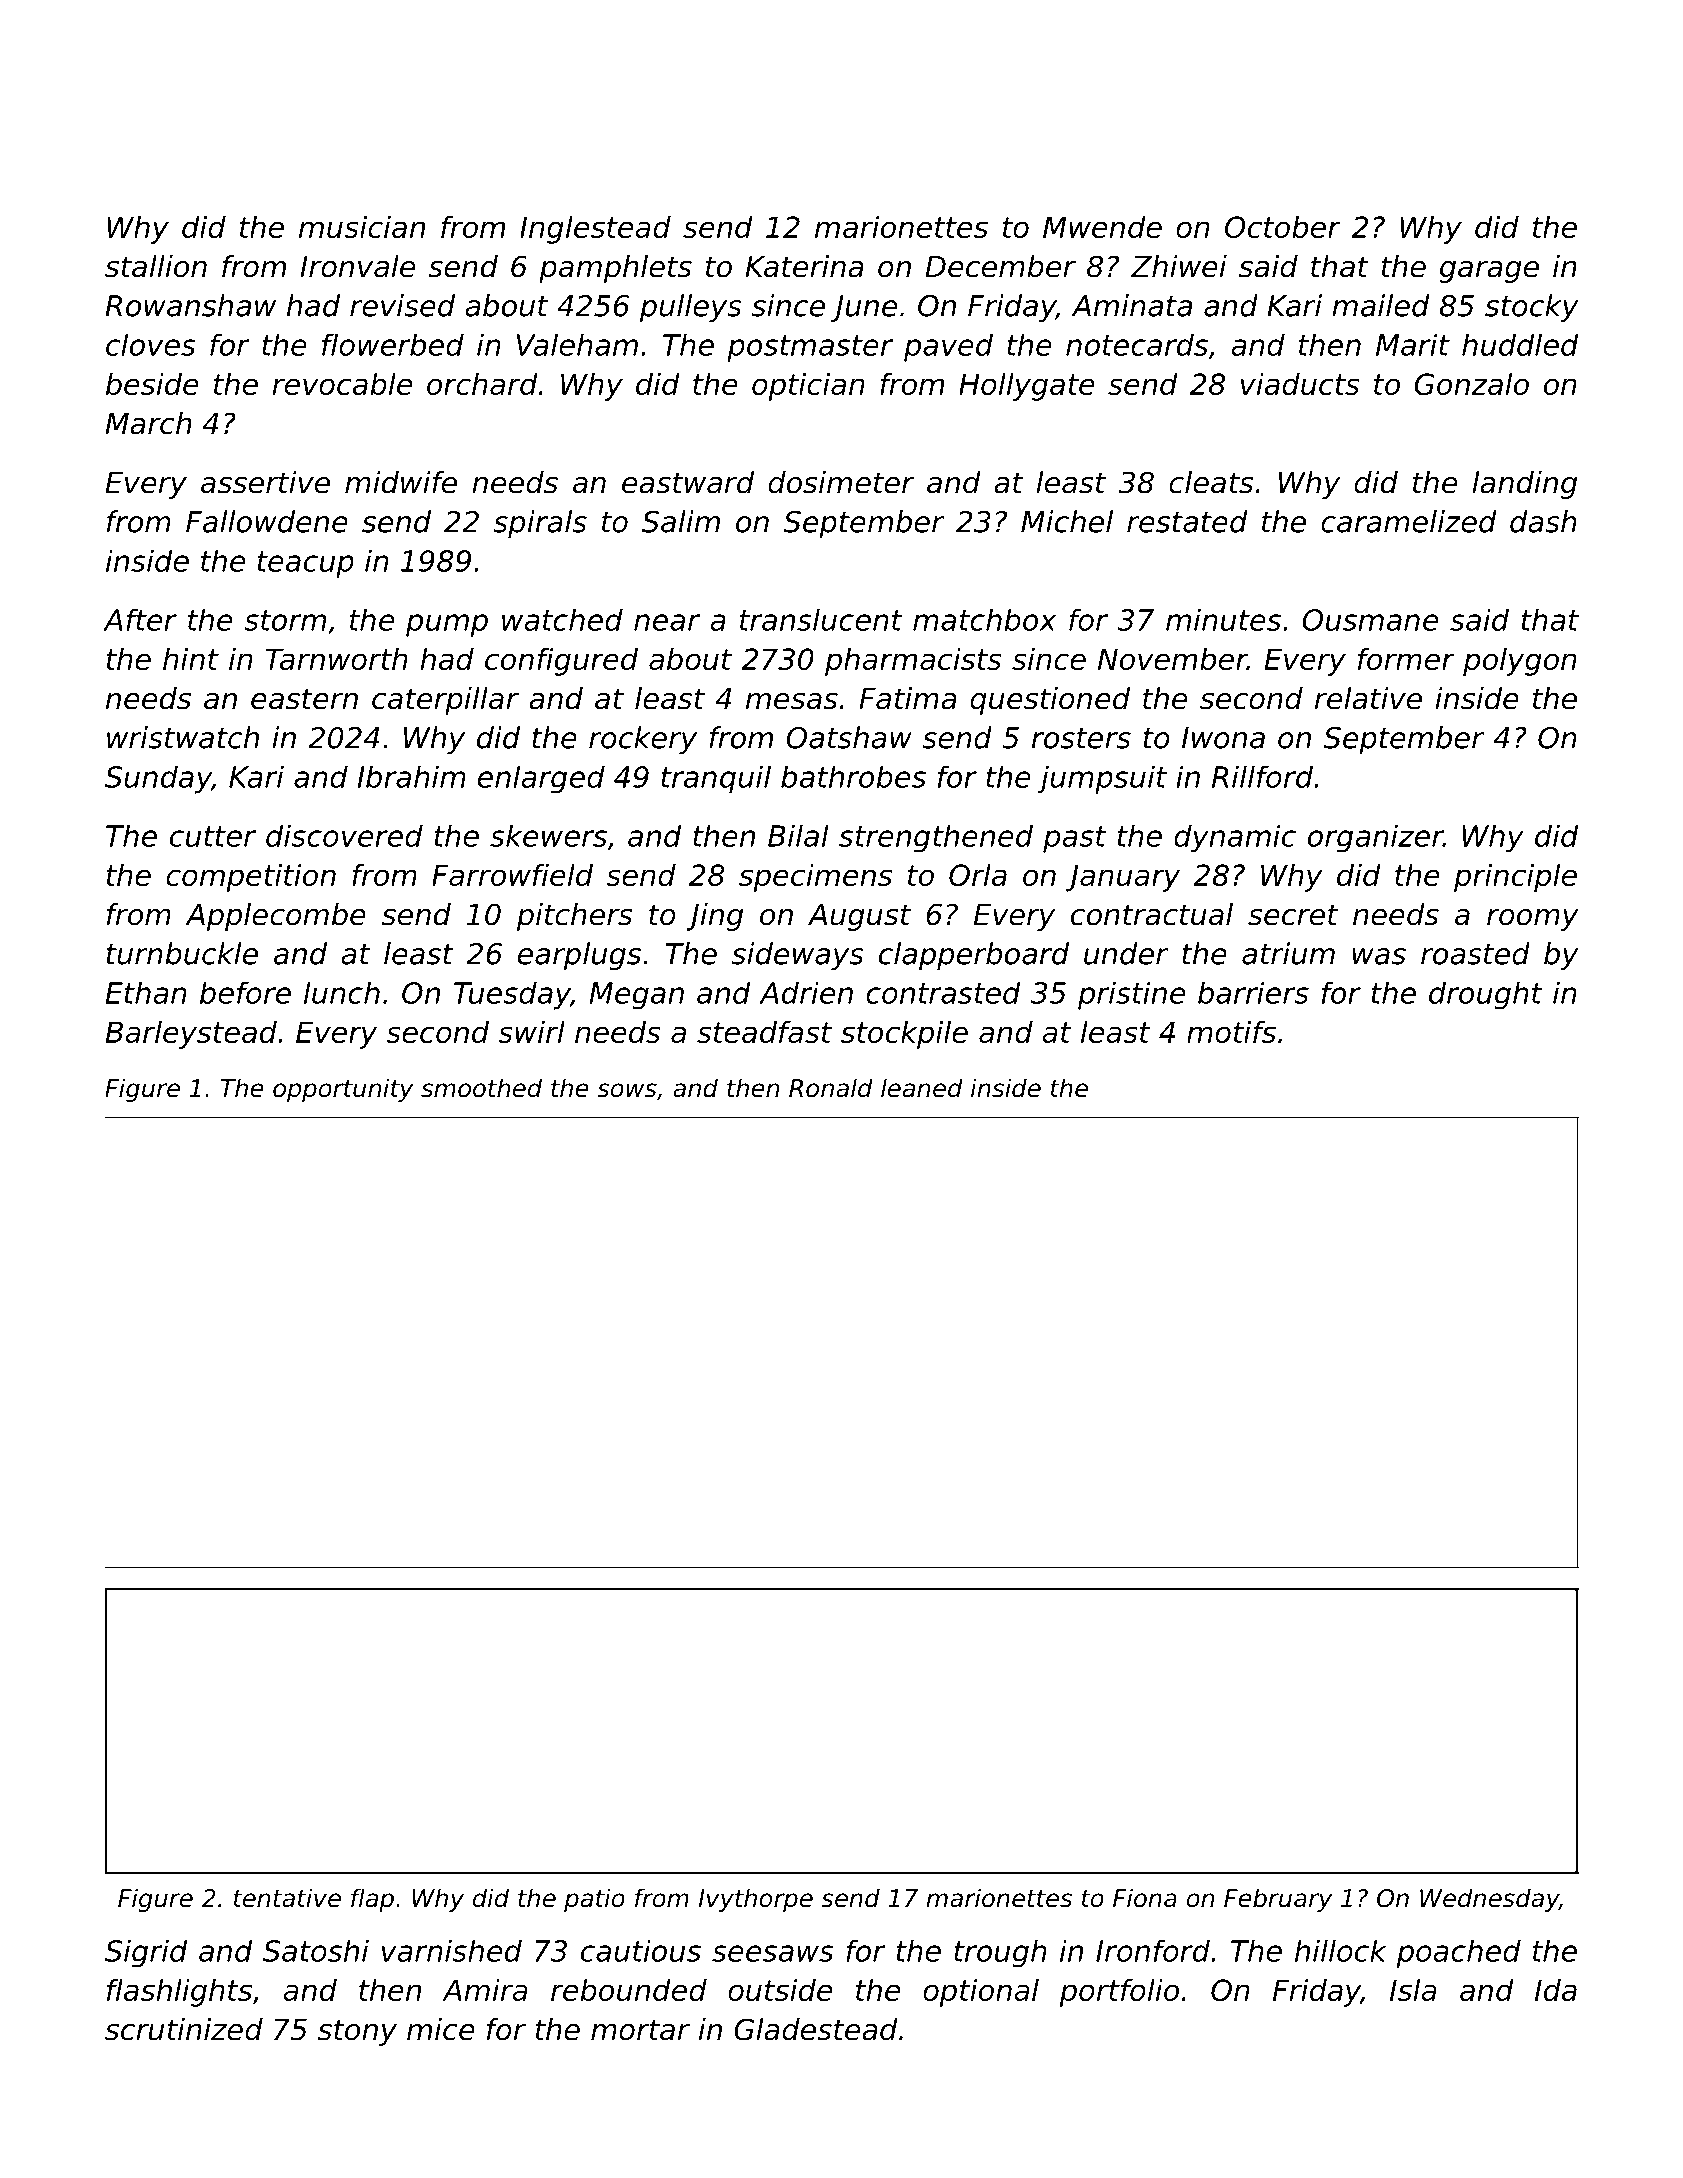 The image size is (1683, 2178). Describe the element at coordinates (146, 993) in the image. I see `Ethan` at that location.
